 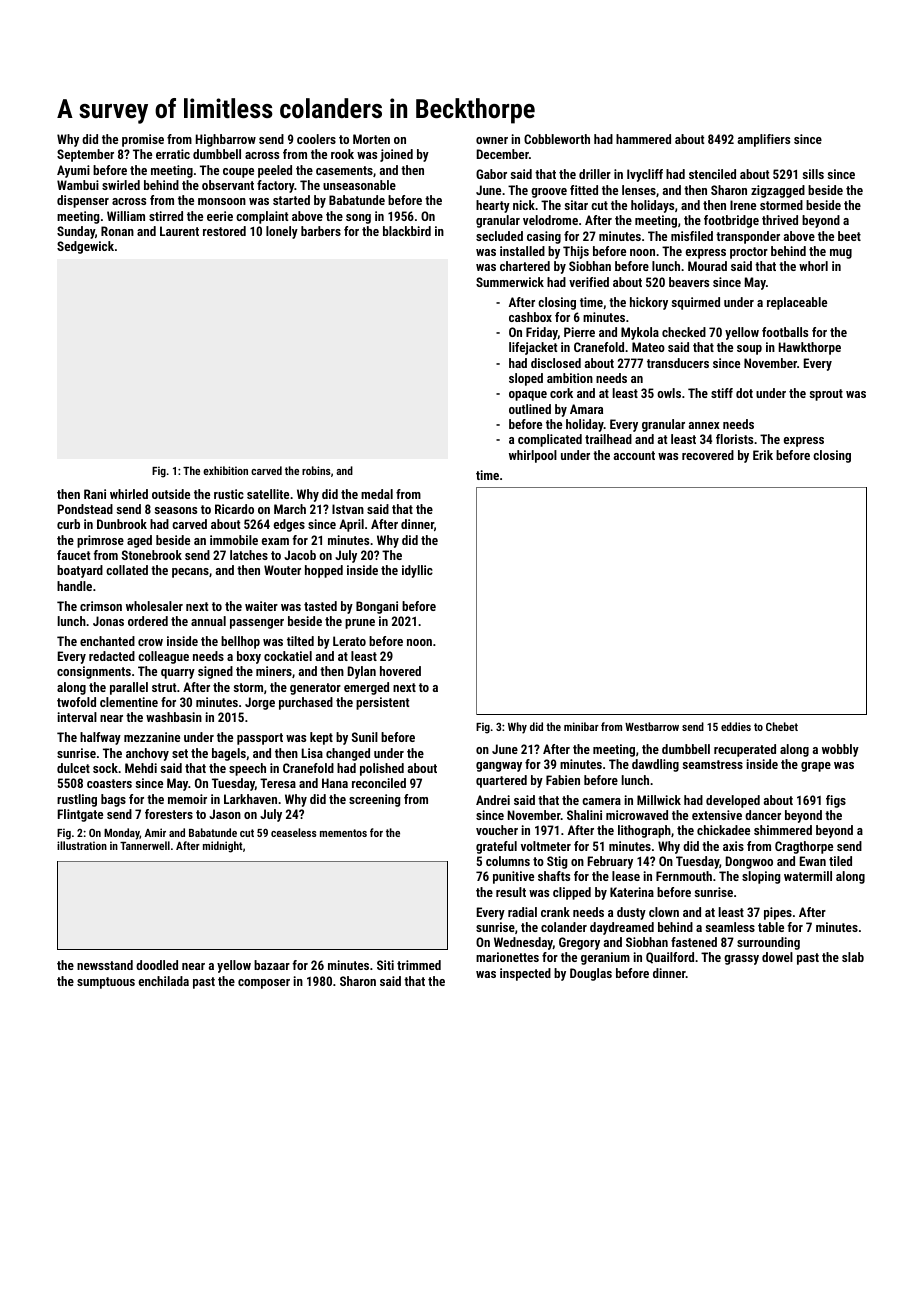 What do you see at coordinates (76, 232) in the screenshot?
I see `Sunday` at bounding box center [76, 232].
